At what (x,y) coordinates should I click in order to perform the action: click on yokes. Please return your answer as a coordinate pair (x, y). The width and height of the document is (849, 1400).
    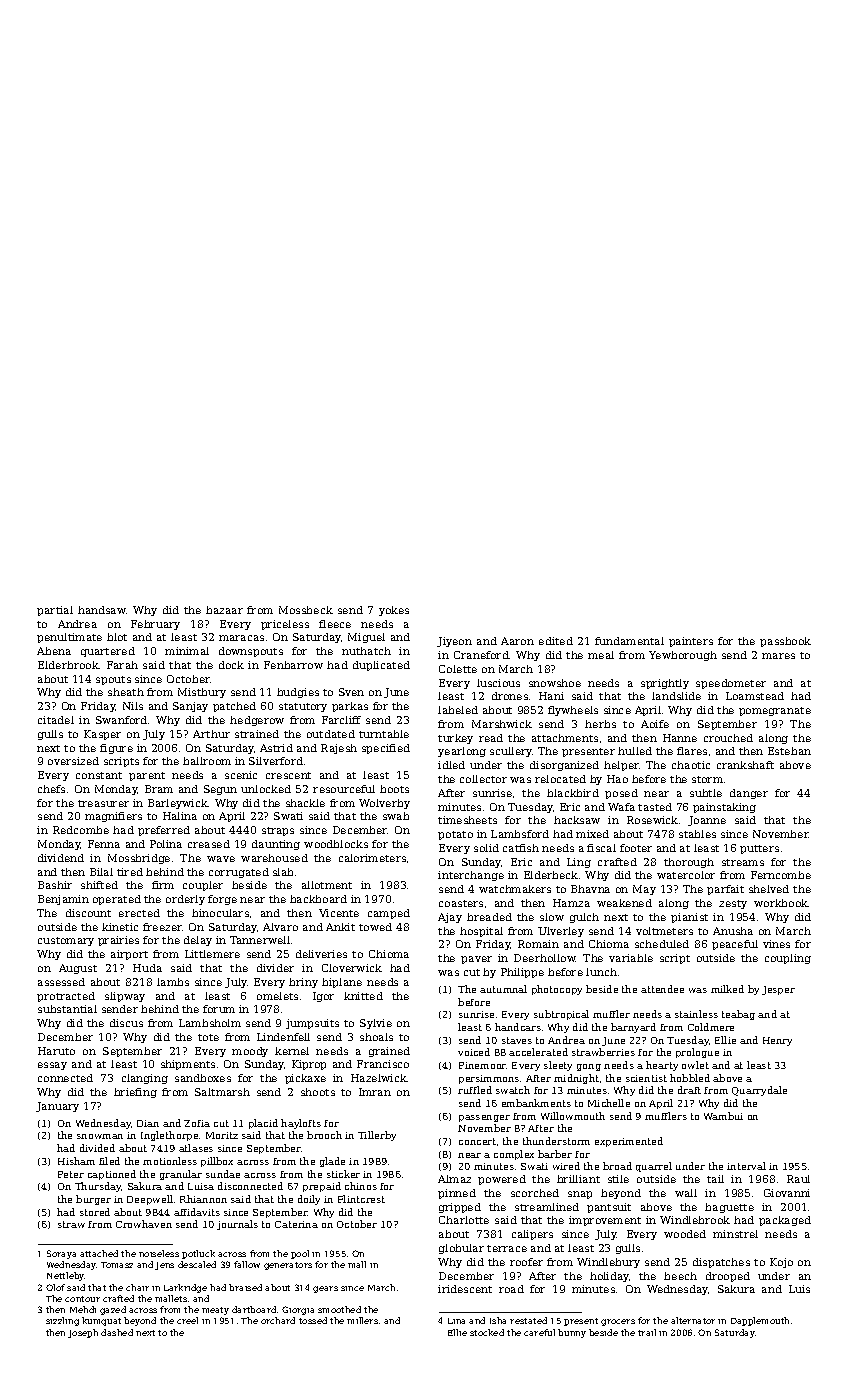
    Looking at the image, I should click on (394, 611).
